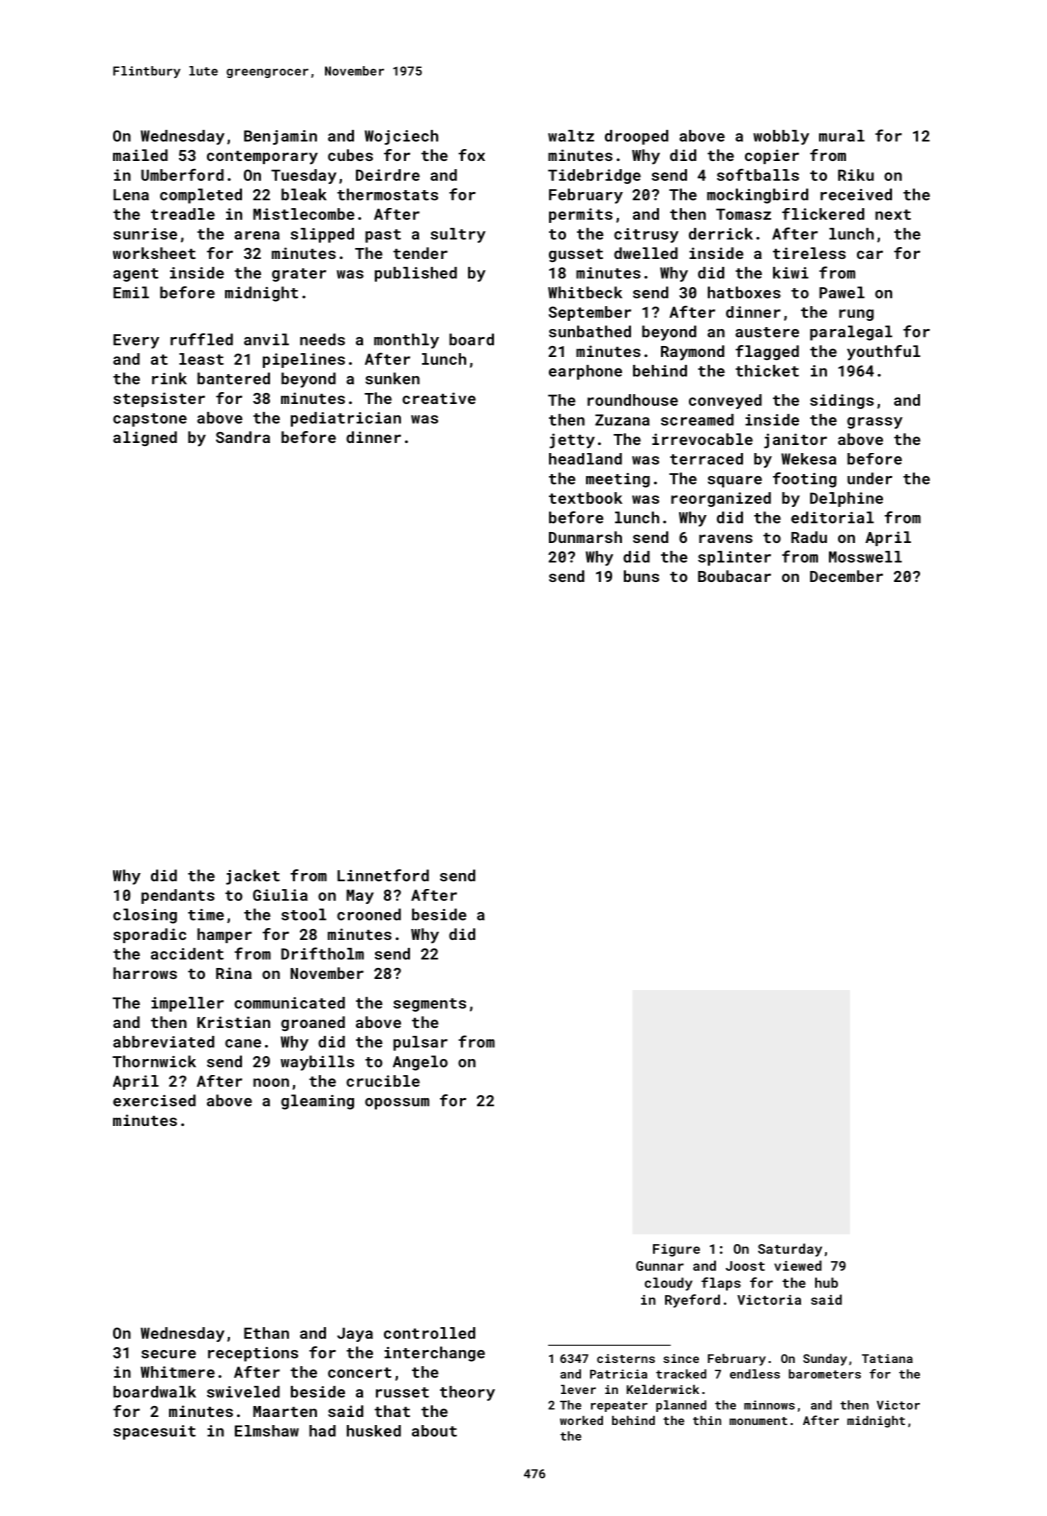  I want to click on wobbly, so click(781, 137).
